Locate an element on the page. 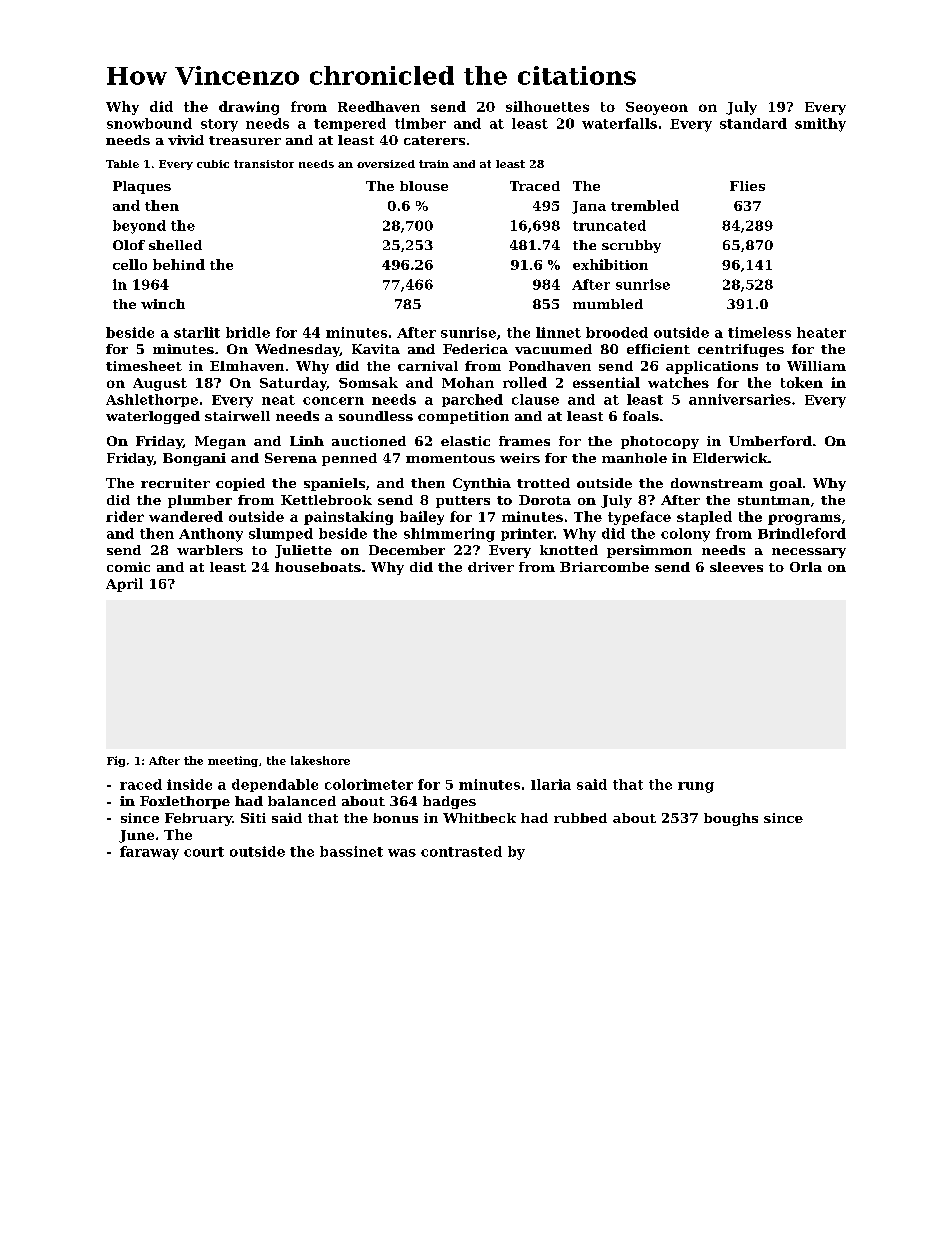 The width and height of the image is (952, 1233). waterfalls is located at coordinates (619, 123).
